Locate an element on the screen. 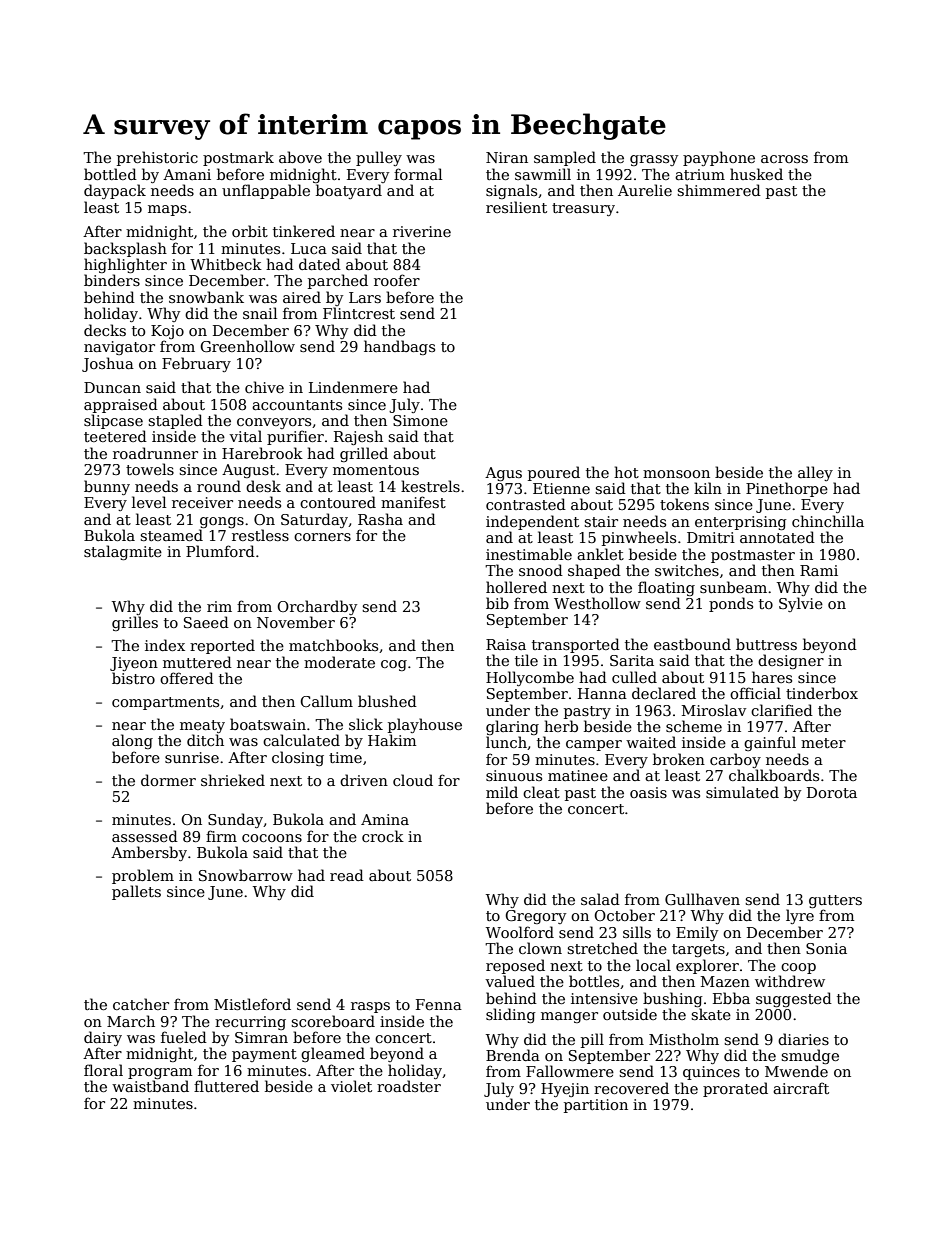  boatswain is located at coordinates (268, 724).
